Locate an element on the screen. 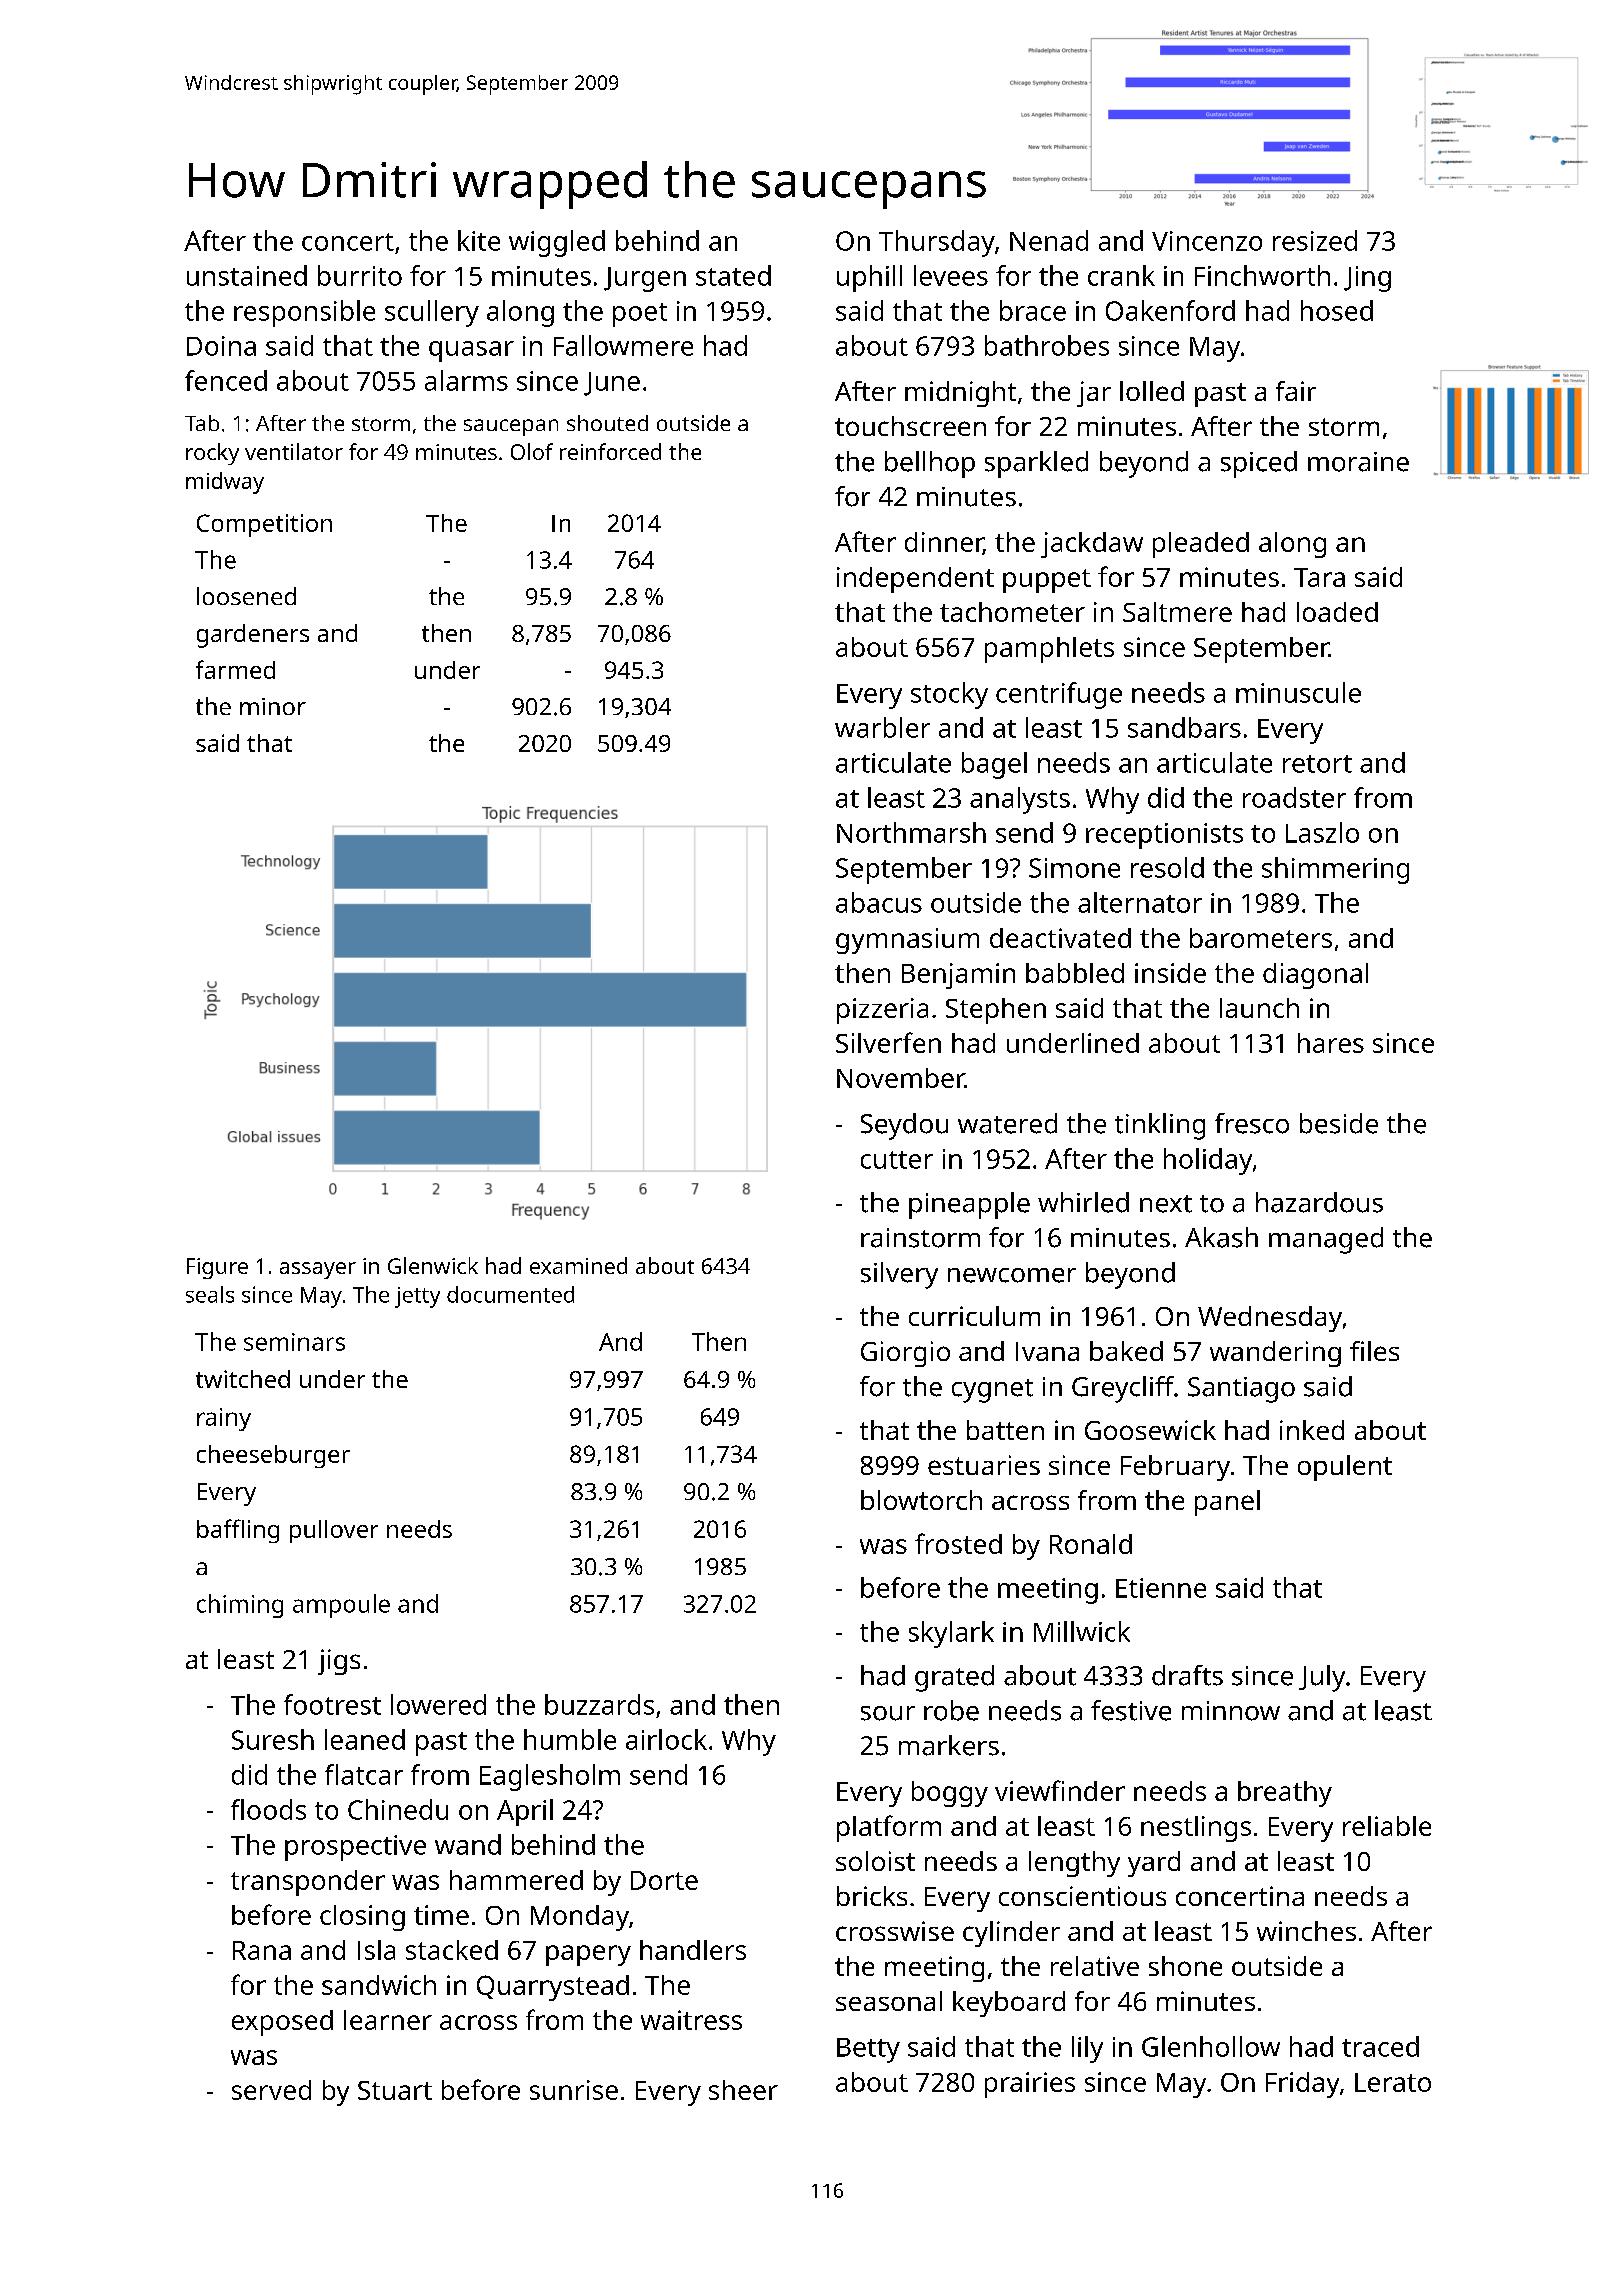 The width and height of the screenshot is (1620, 2292). crosswise is located at coordinates (895, 1931).
